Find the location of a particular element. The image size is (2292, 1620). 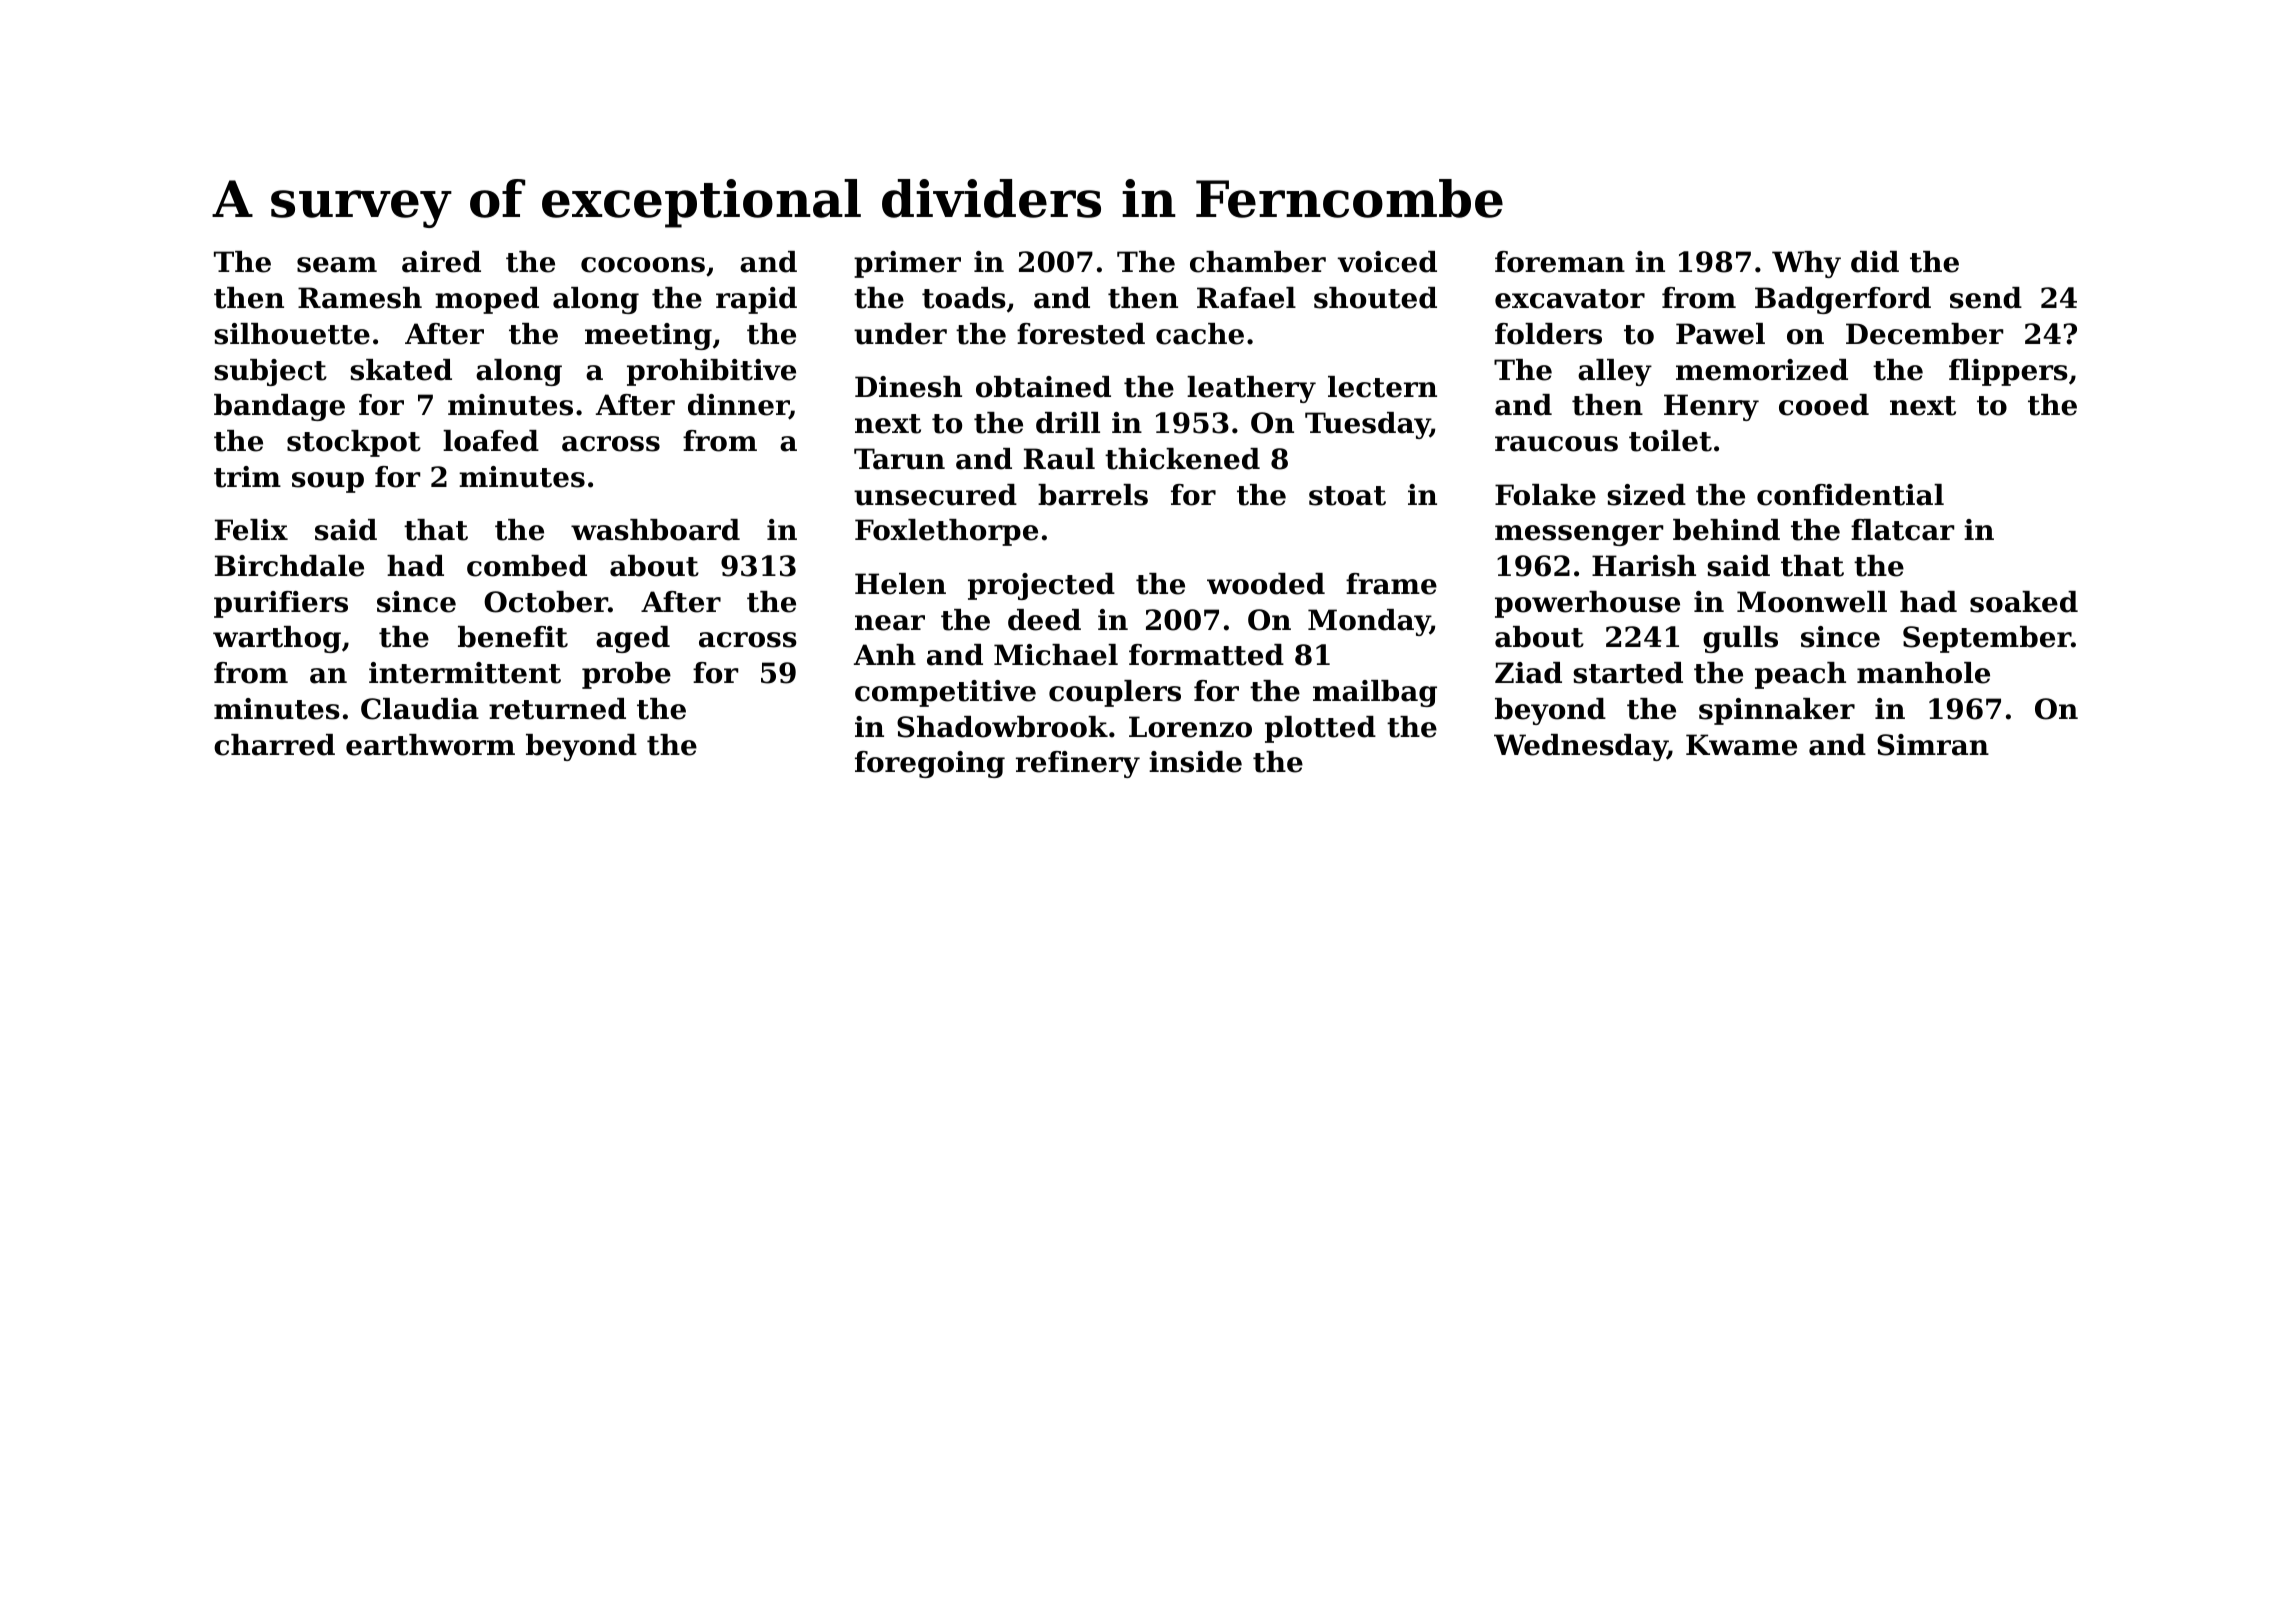

Dinesh is located at coordinates (908, 387).
